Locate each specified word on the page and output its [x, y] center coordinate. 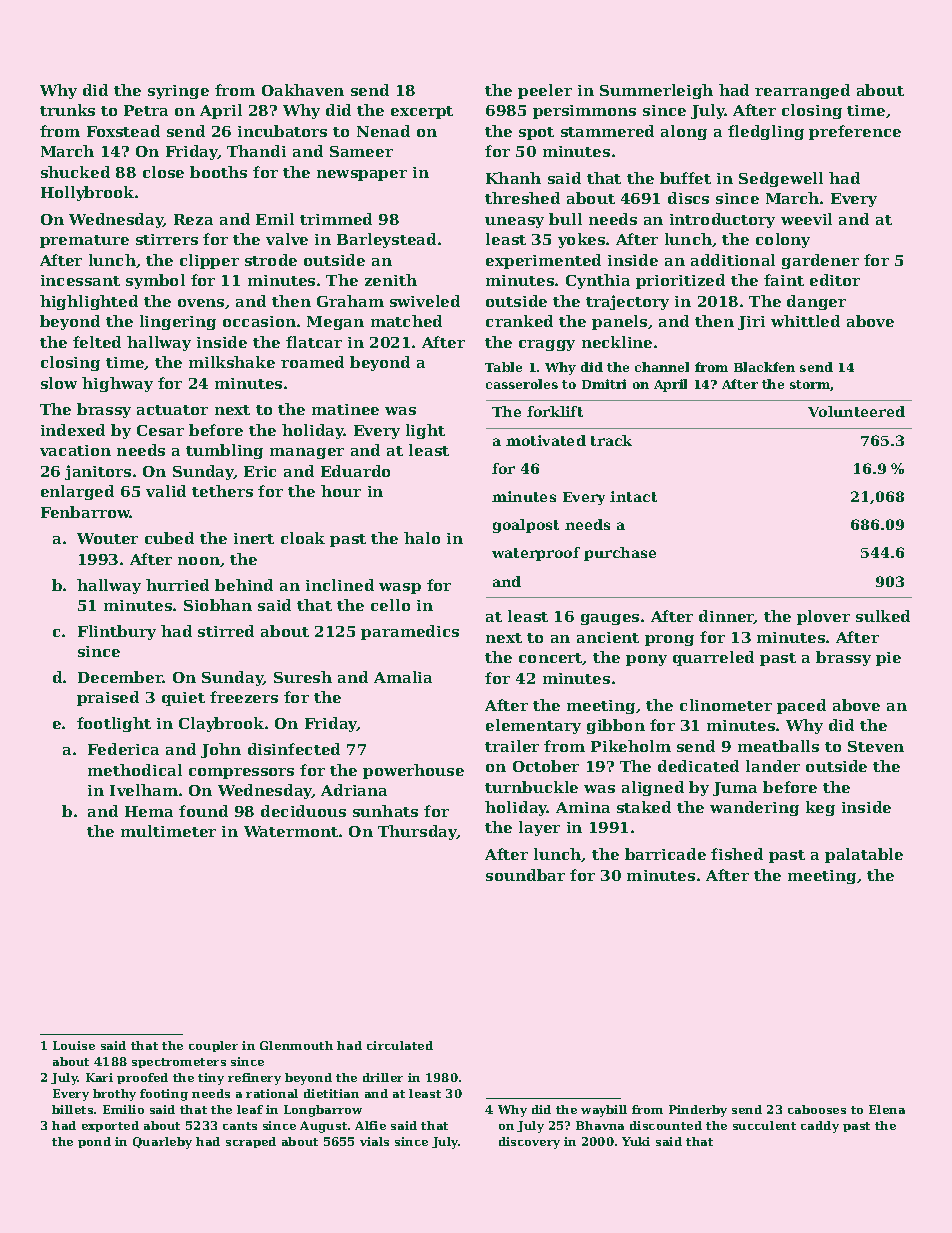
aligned [653, 788]
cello [390, 605]
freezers [244, 697]
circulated [400, 1045]
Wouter [107, 538]
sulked [883, 616]
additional [733, 260]
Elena [887, 1109]
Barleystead [386, 240]
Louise [74, 1045]
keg [820, 808]
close [163, 172]
